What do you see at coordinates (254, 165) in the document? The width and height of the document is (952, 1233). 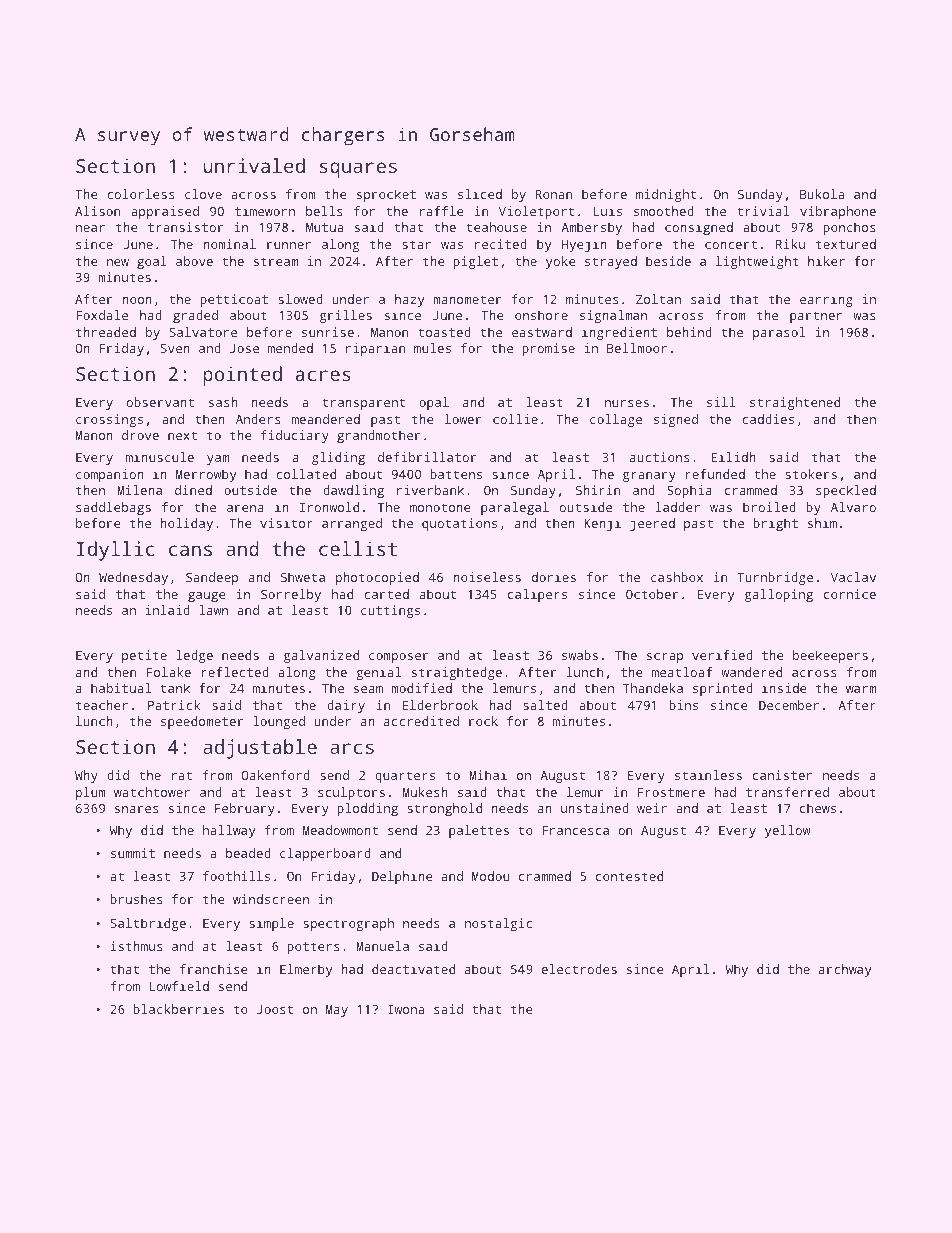 I see `unrivaled` at bounding box center [254, 165].
